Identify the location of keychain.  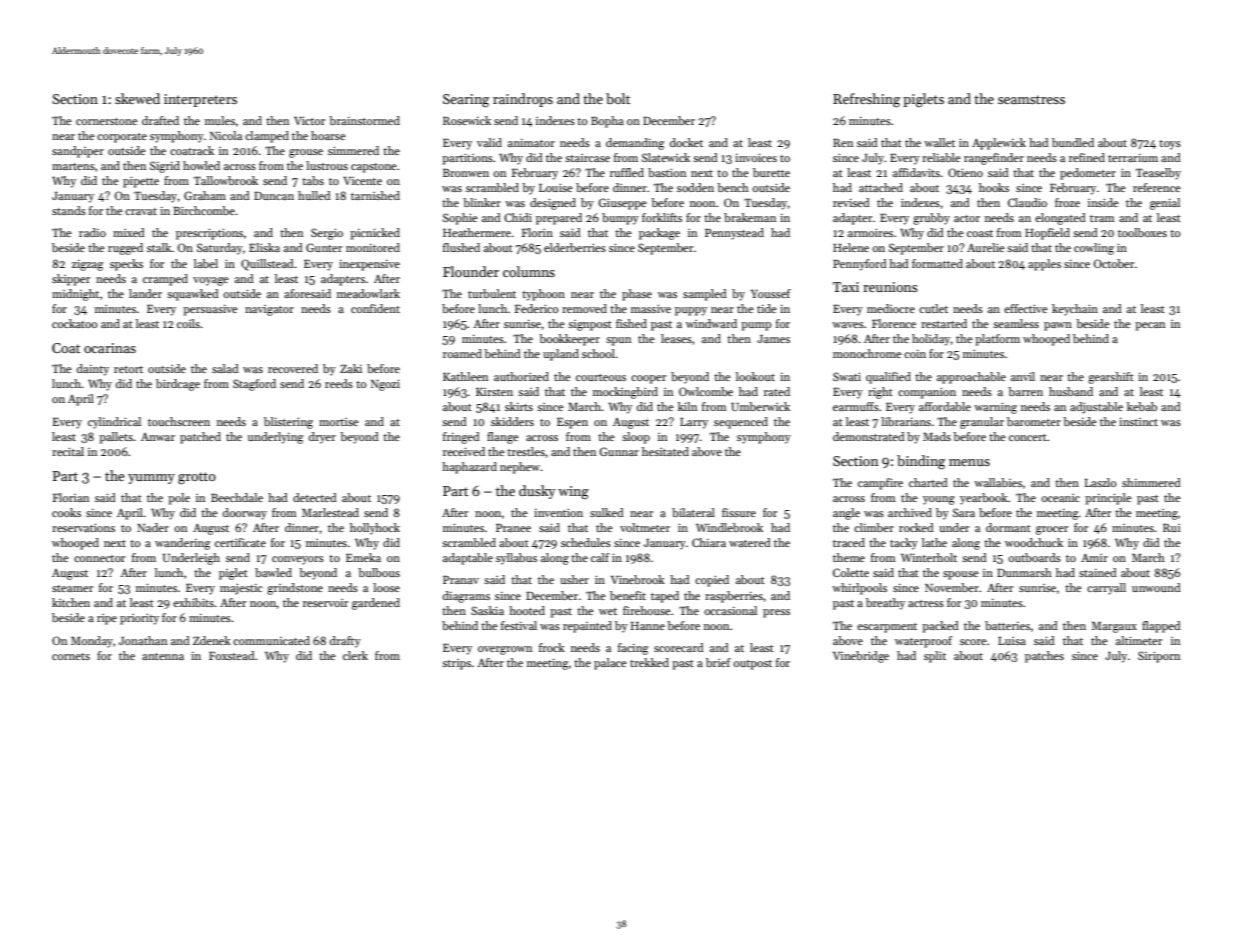
(1075, 310).
